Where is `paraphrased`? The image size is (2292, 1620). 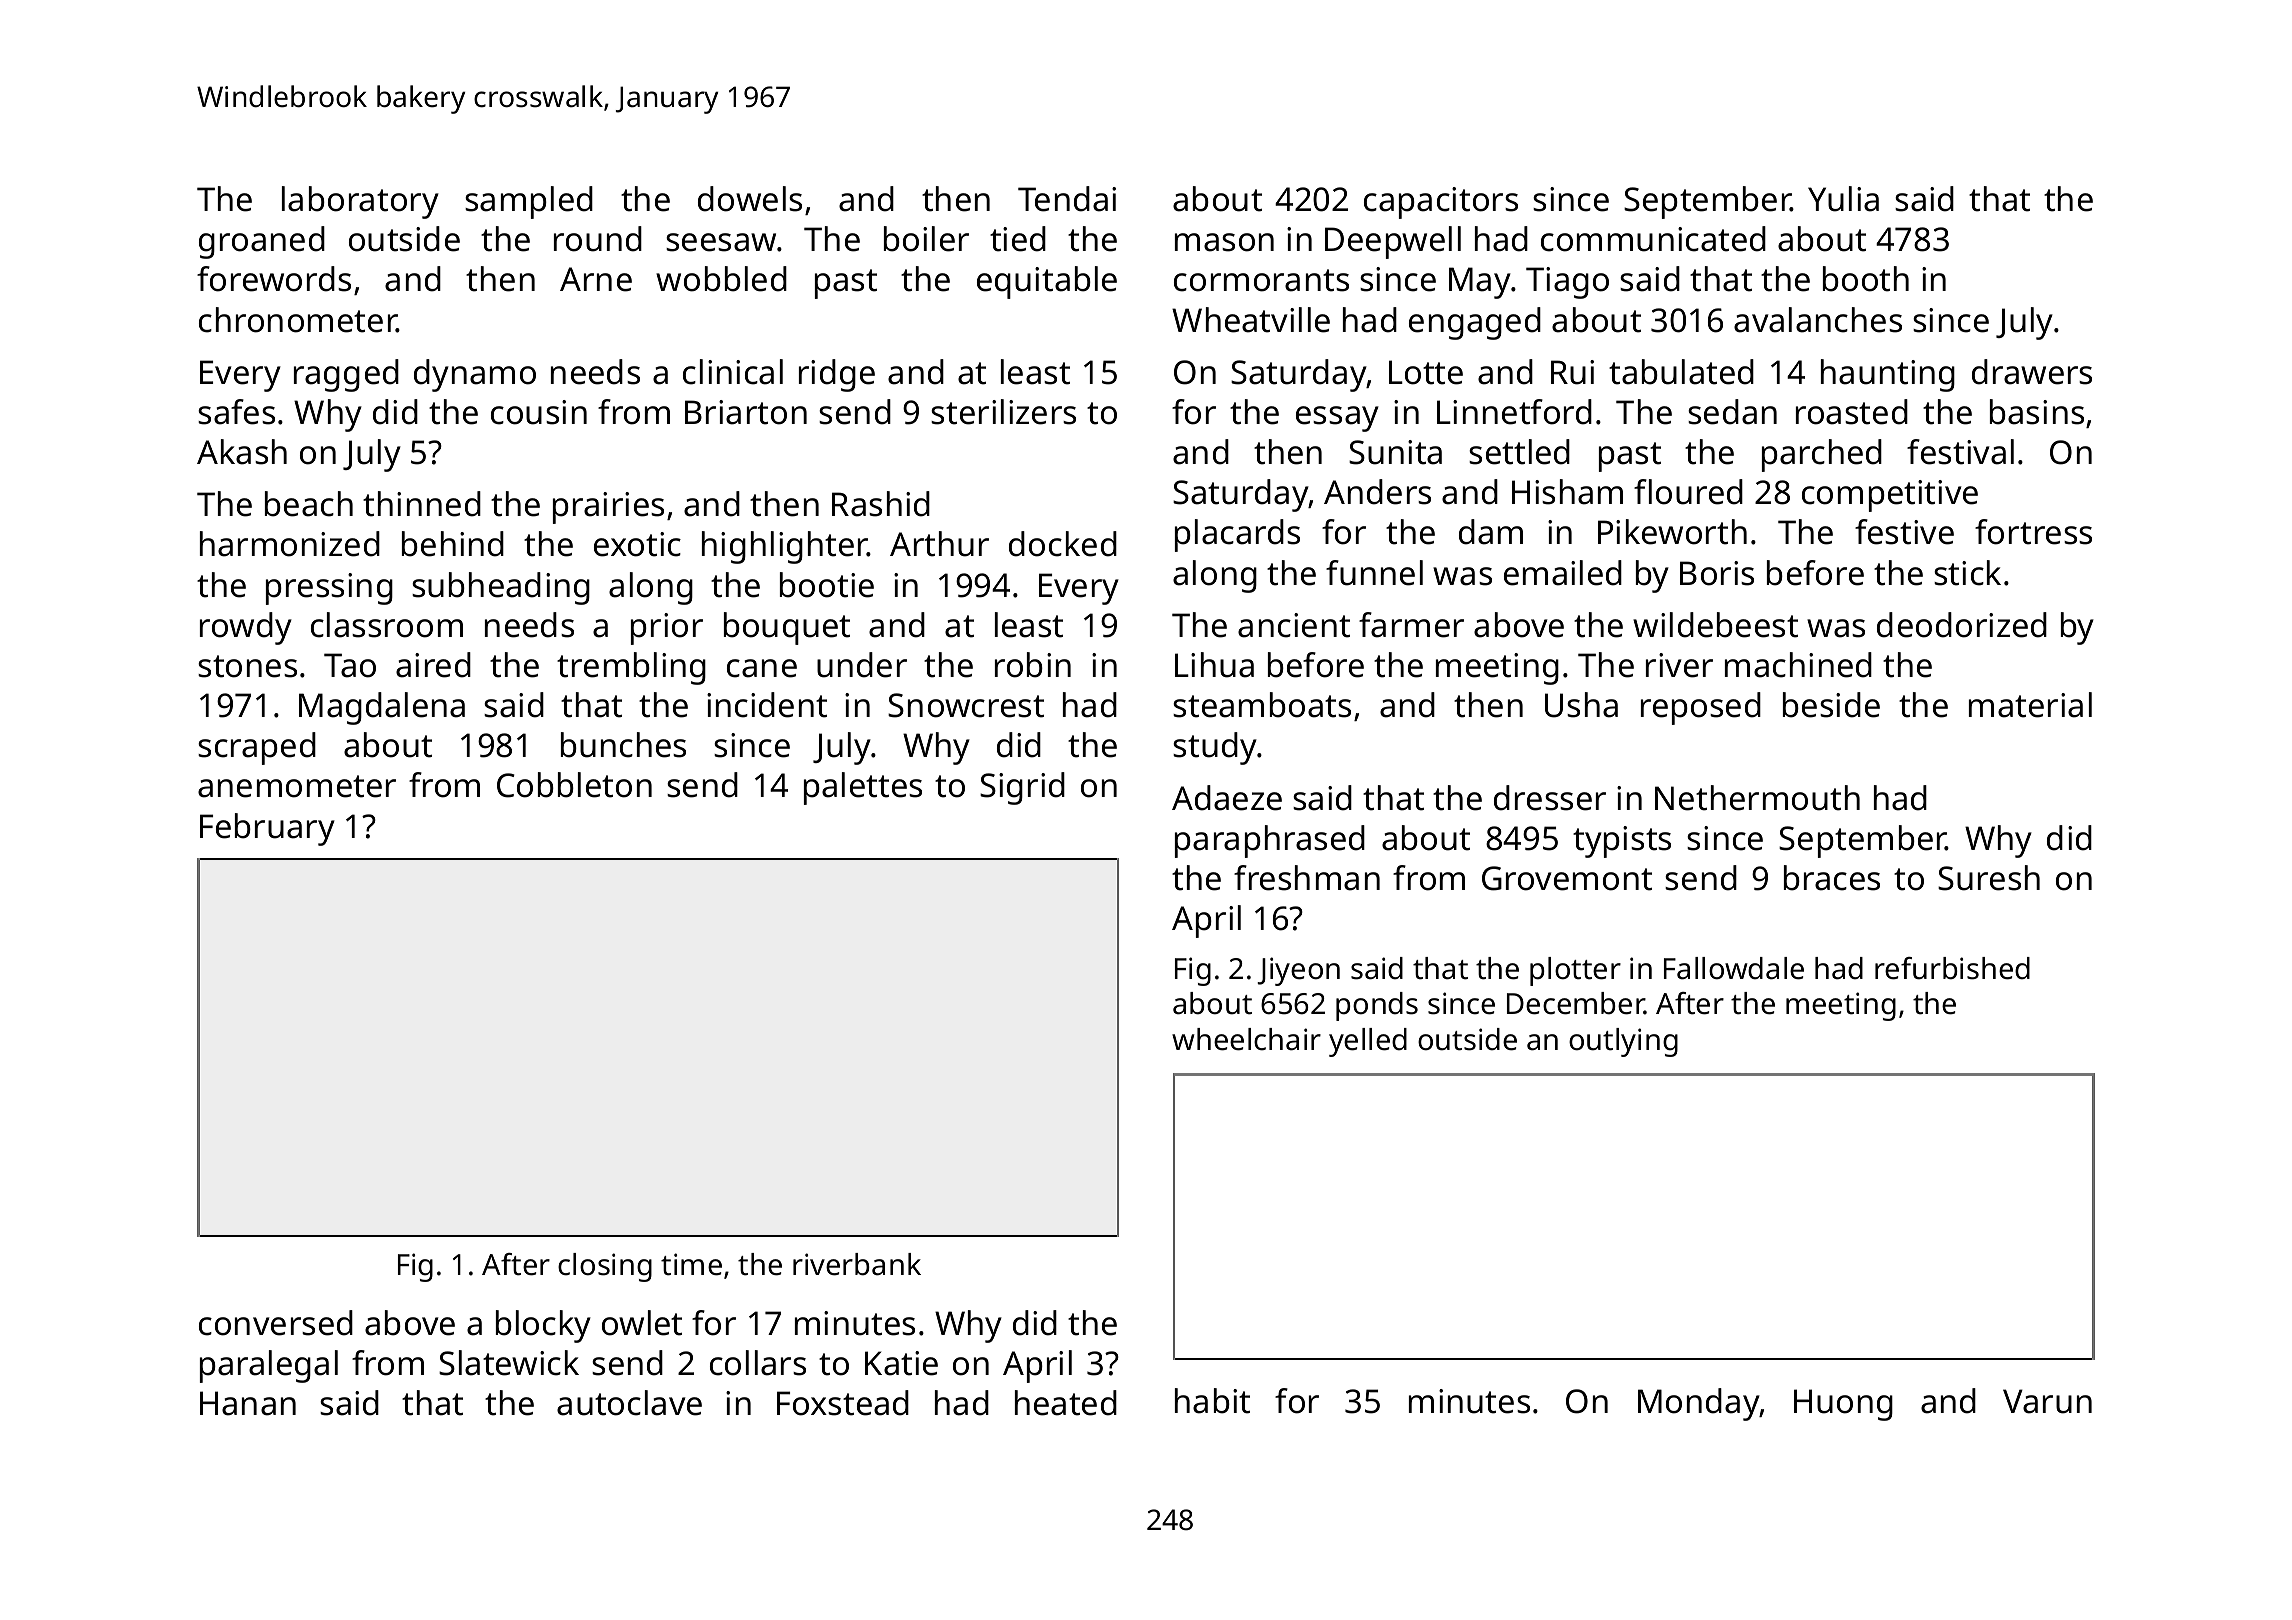 paraphrased is located at coordinates (1270, 841).
